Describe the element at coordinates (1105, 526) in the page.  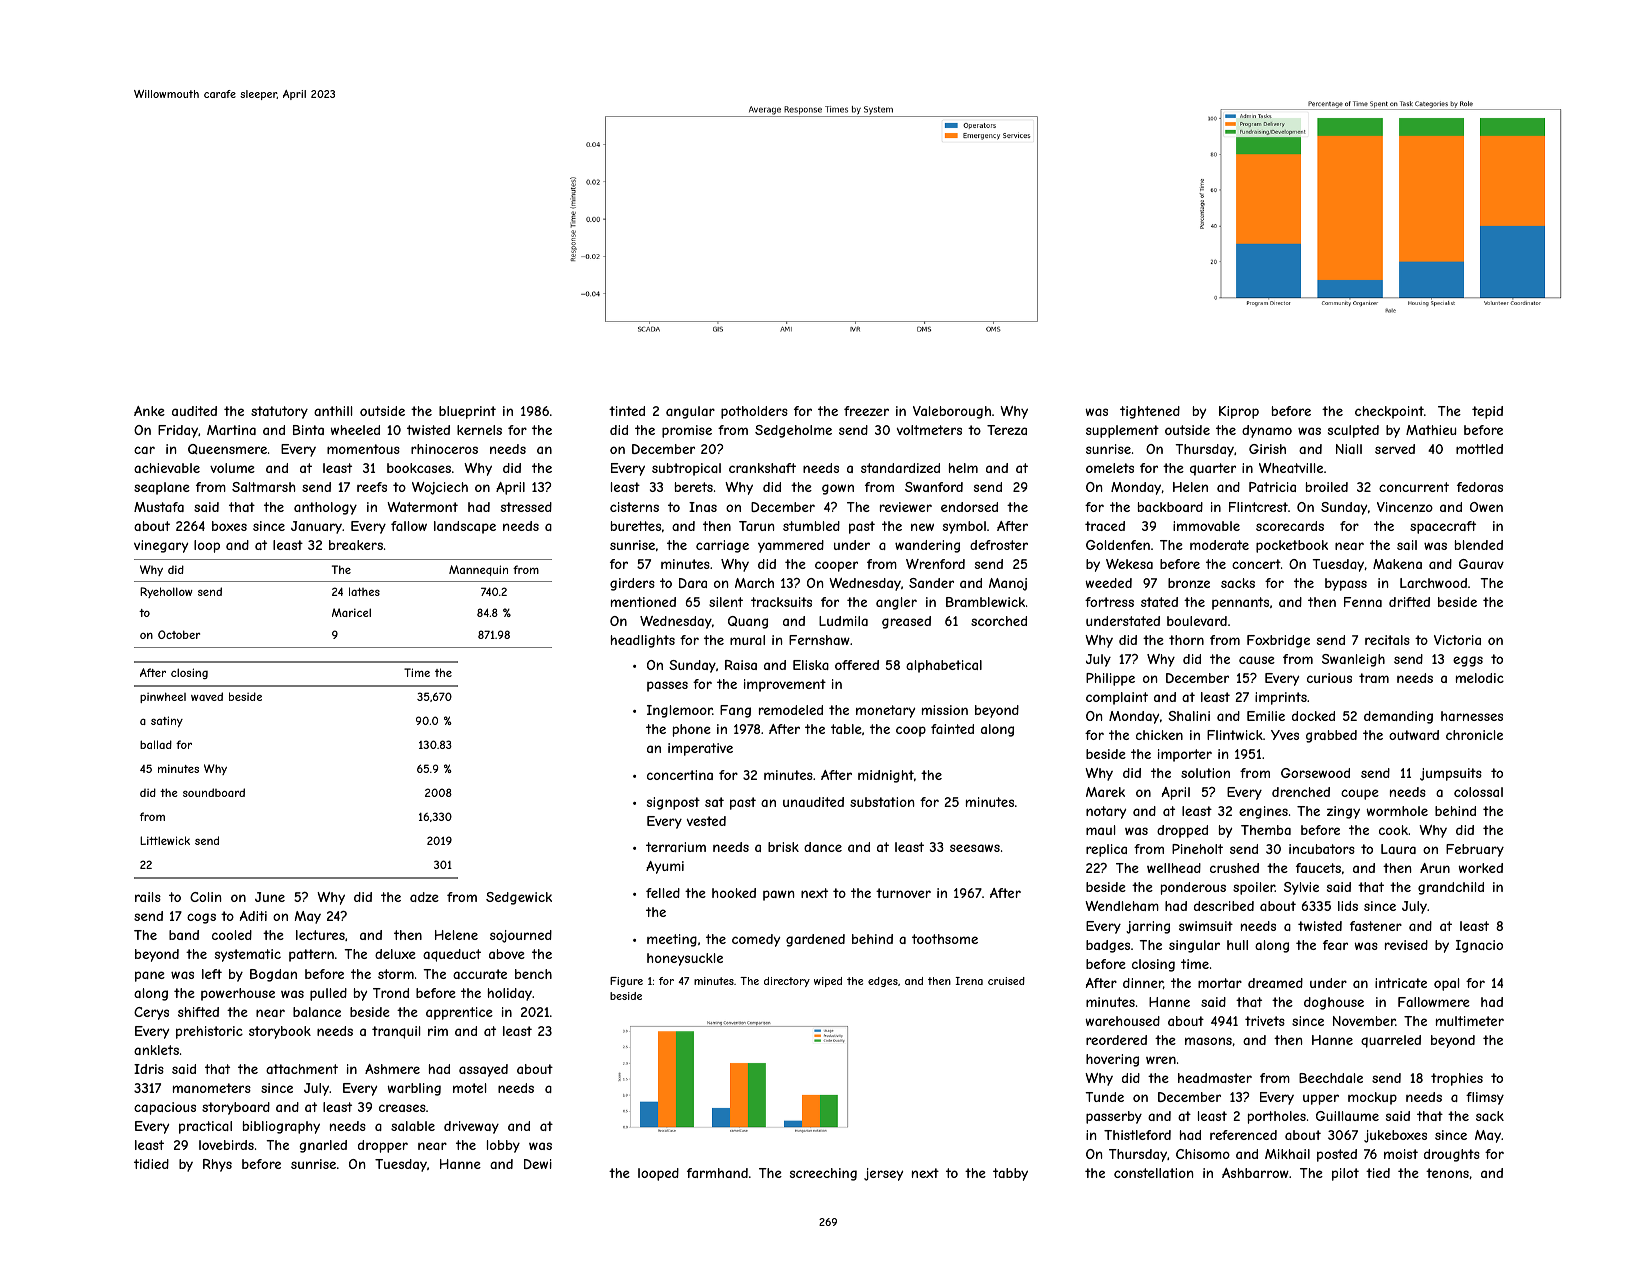
I see `traced` at that location.
